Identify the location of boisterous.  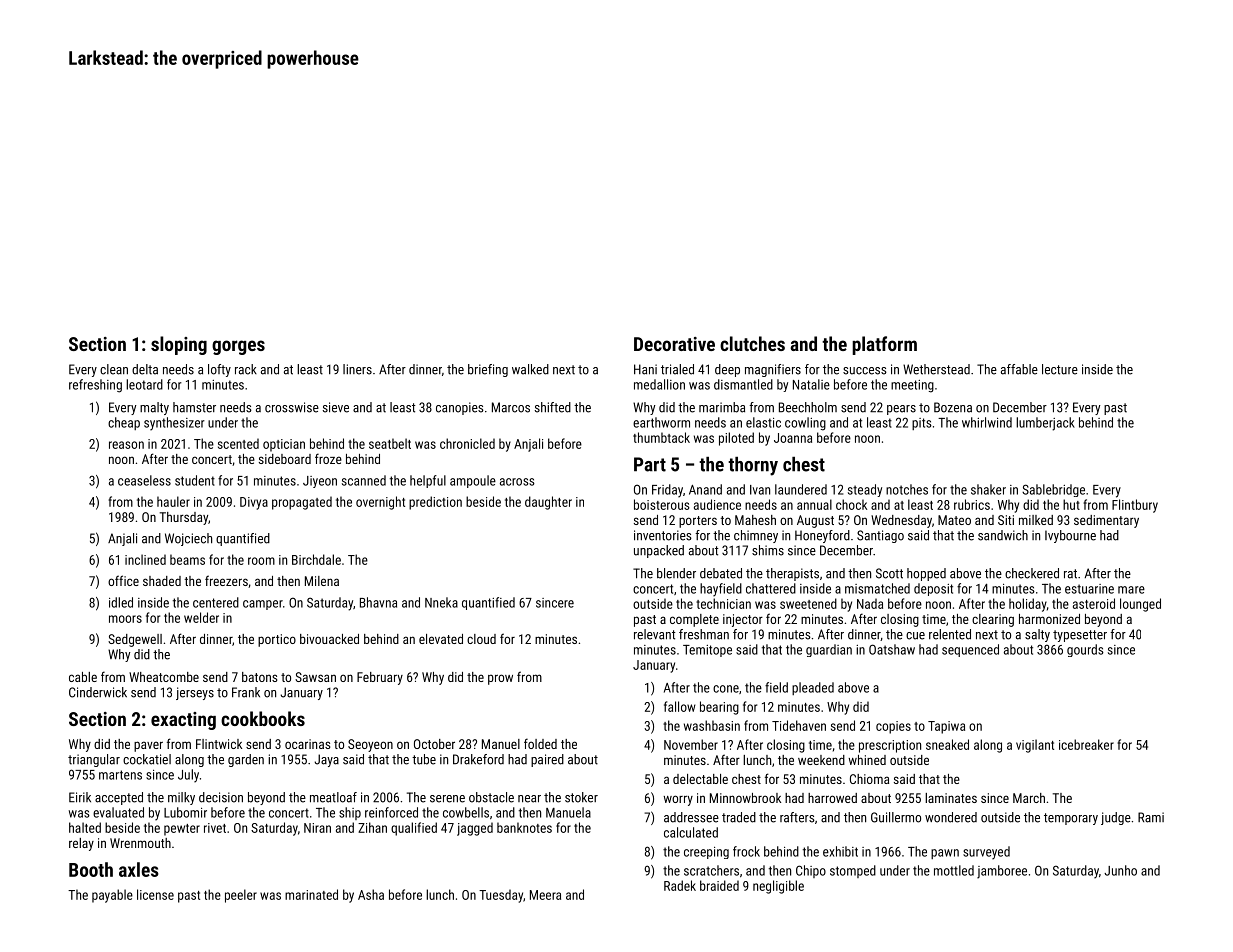
(662, 504).
